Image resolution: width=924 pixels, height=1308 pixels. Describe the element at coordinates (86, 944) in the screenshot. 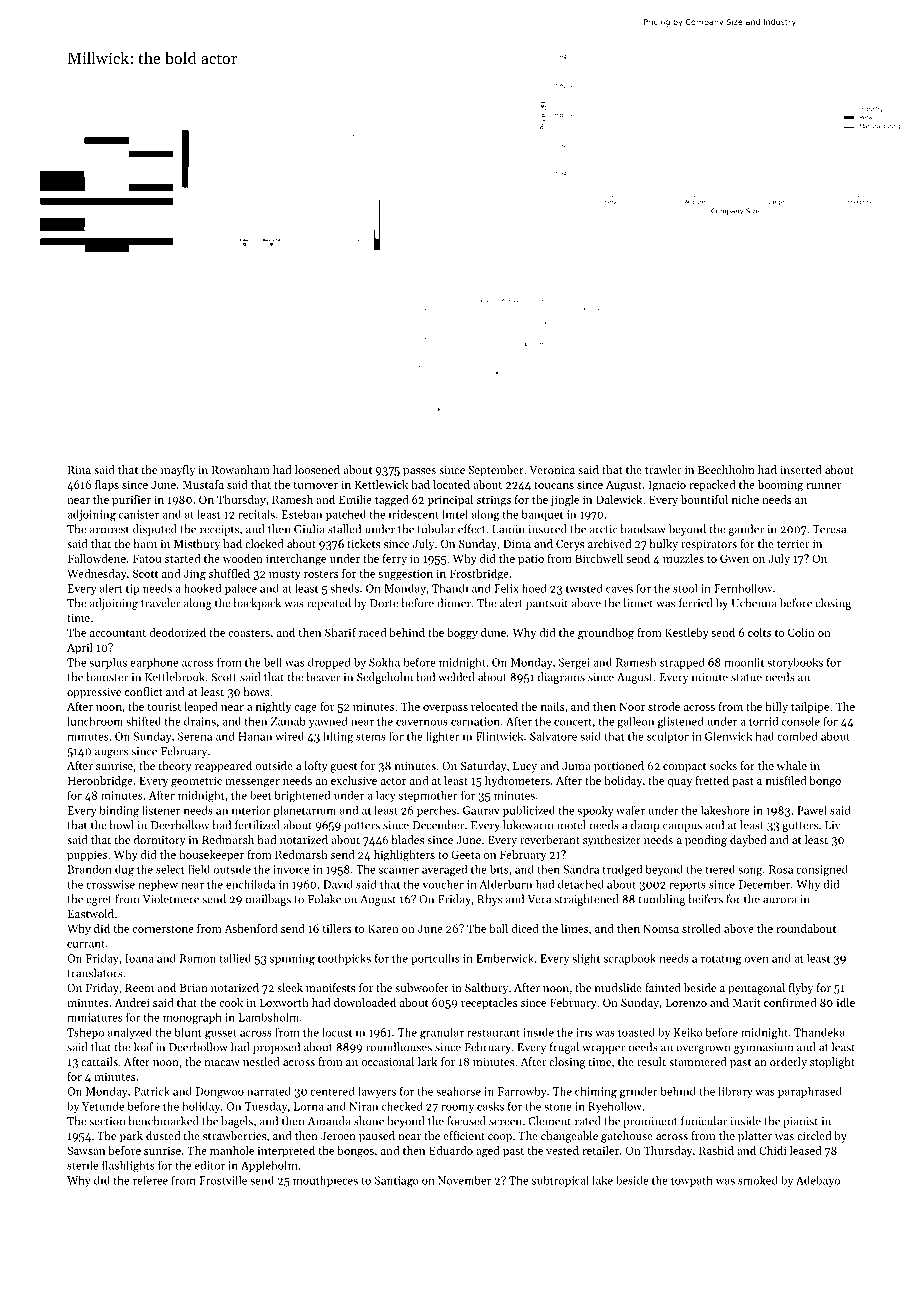

I see `currant` at that location.
